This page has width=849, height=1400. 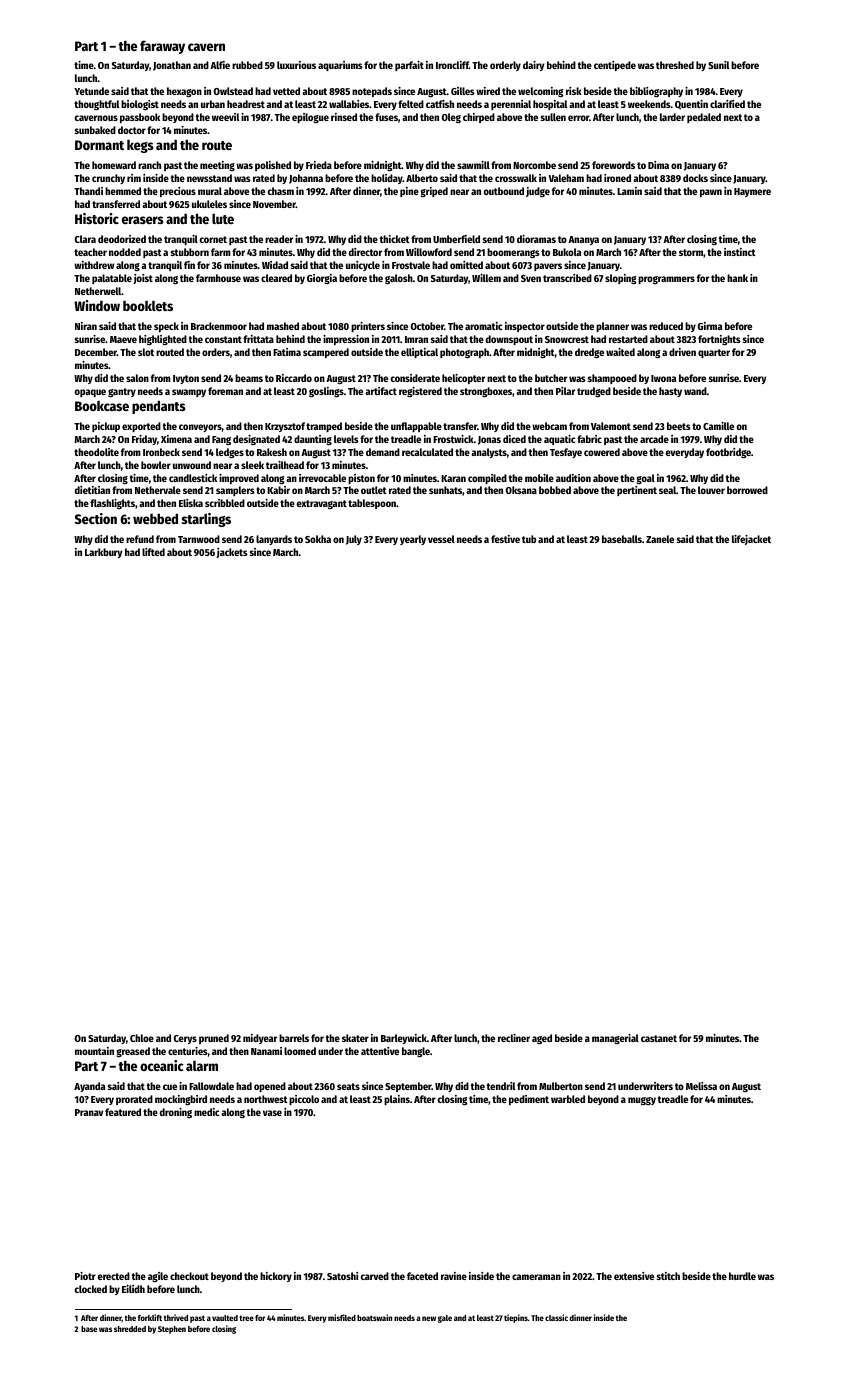 I want to click on doctor, so click(x=132, y=130).
